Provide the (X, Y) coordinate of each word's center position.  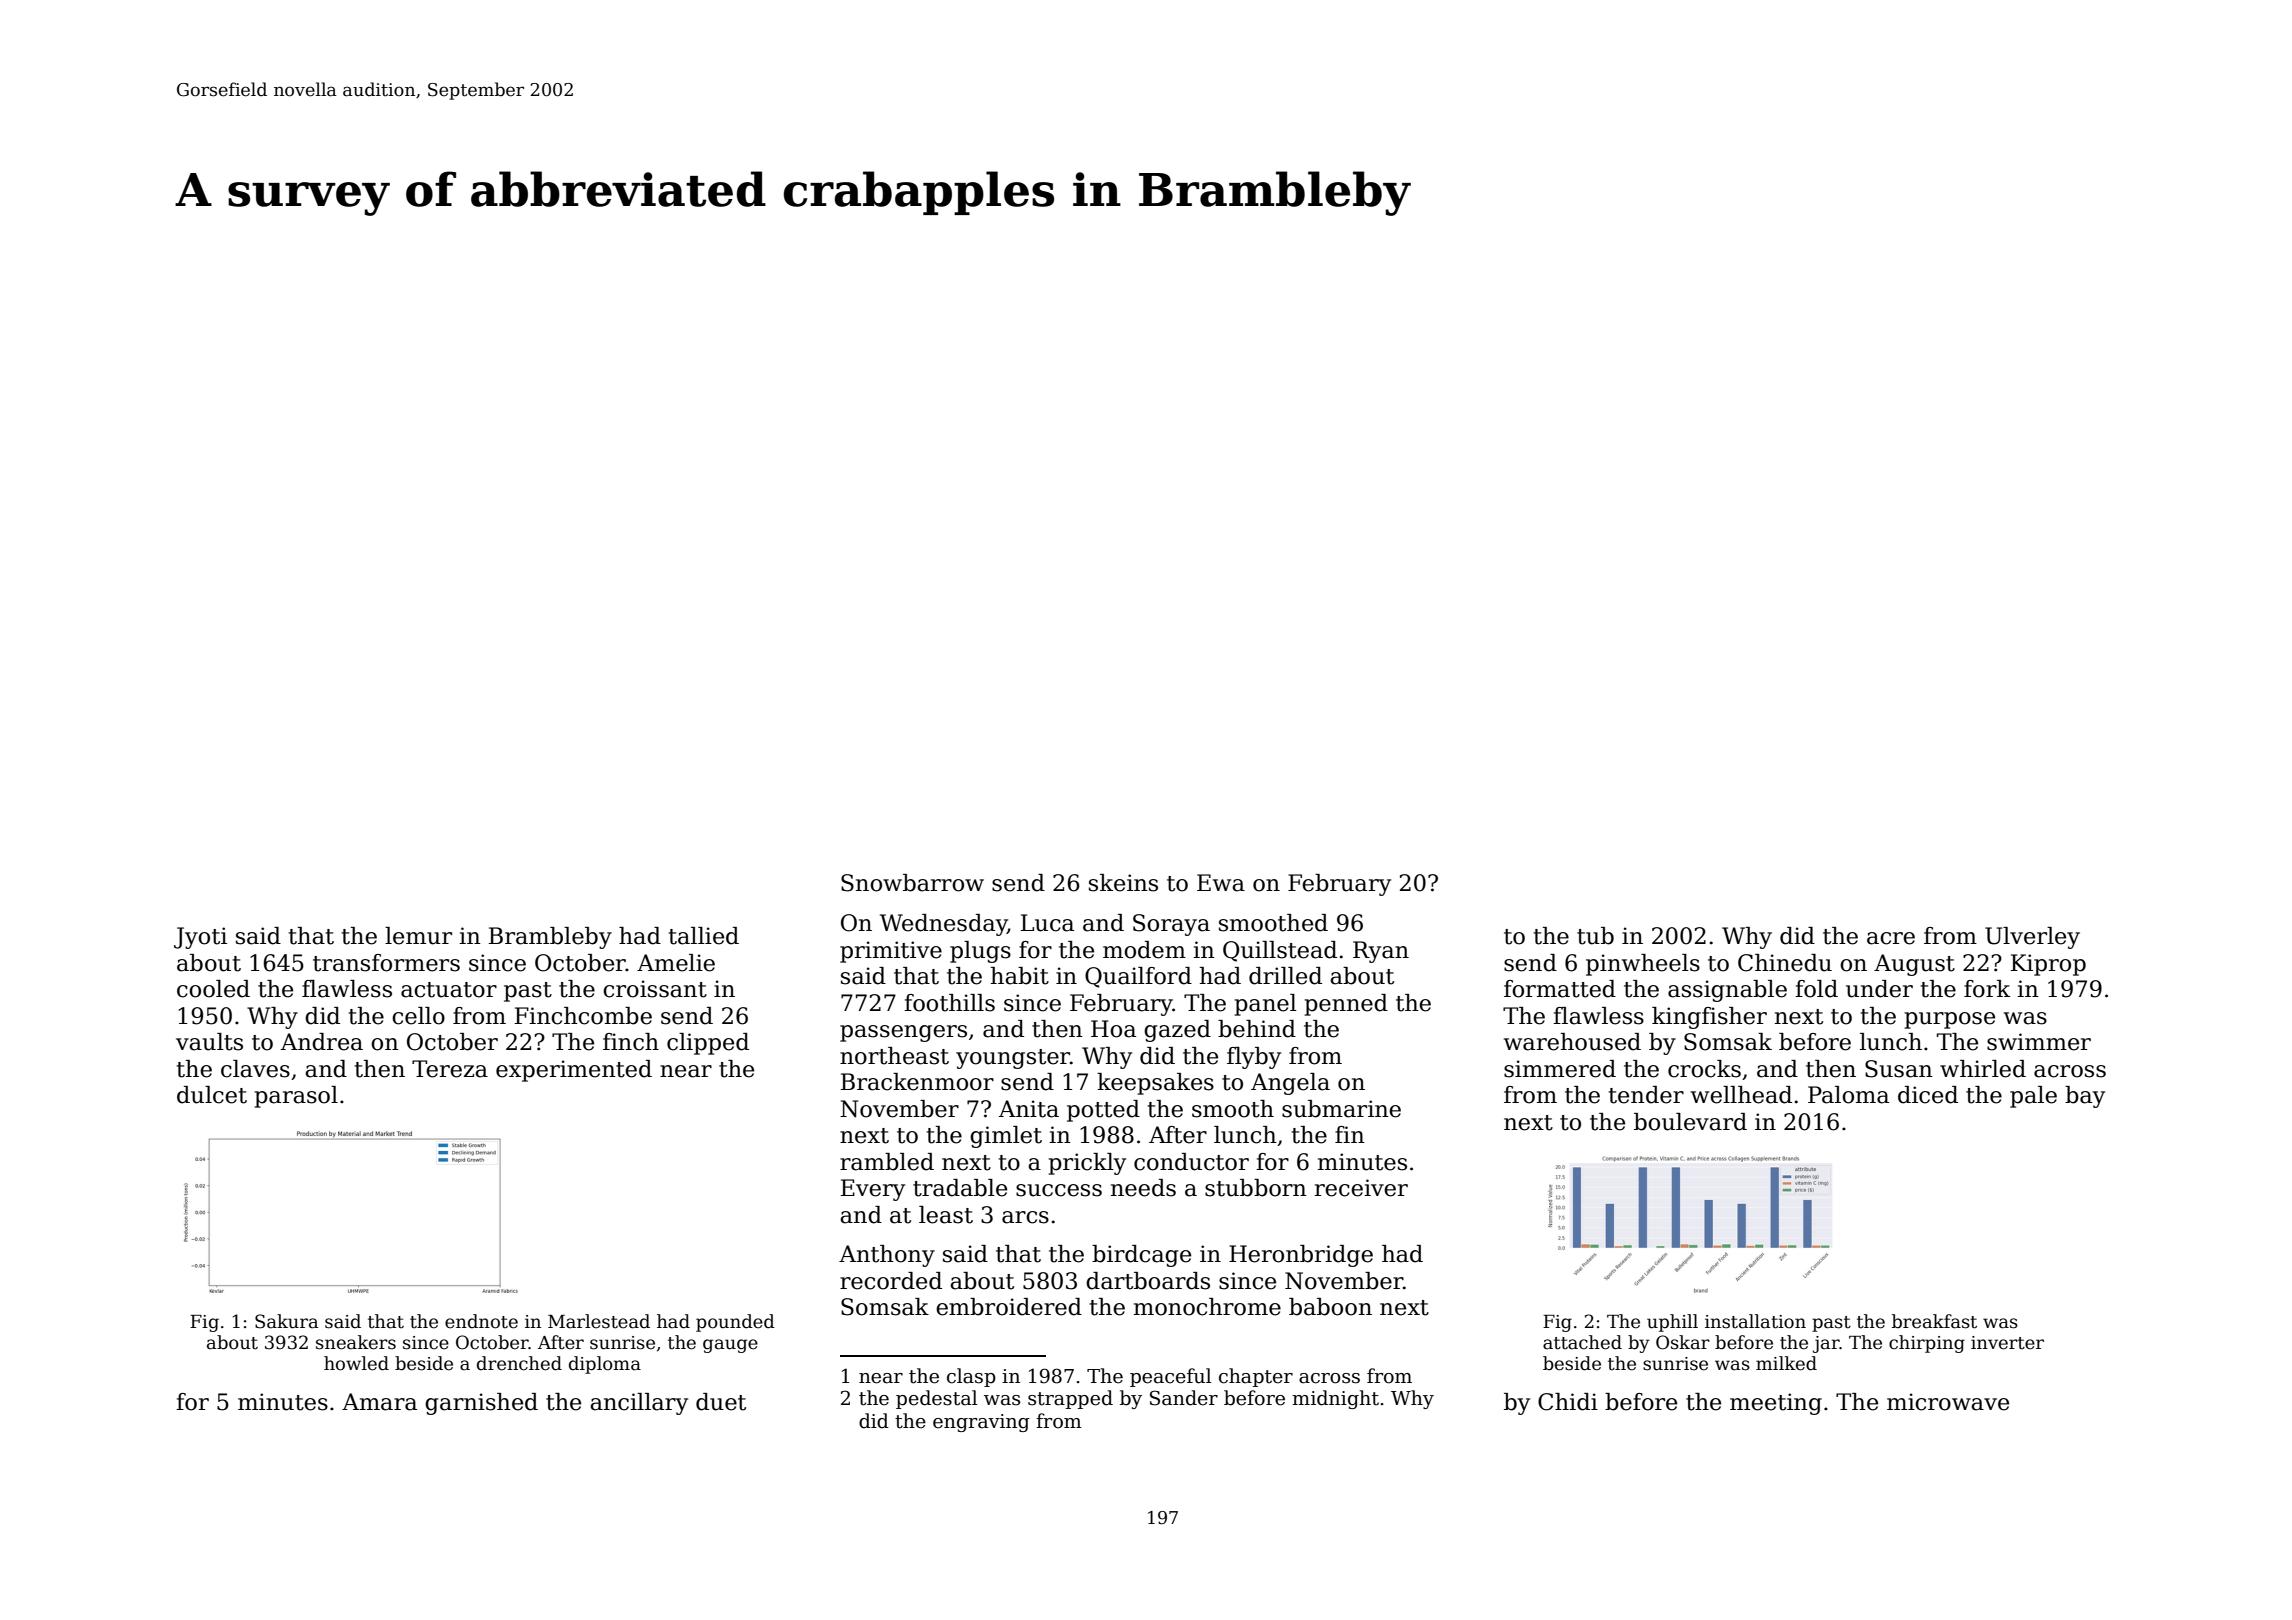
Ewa (1221, 883)
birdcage (1141, 1256)
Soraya (1171, 925)
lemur (418, 936)
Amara (379, 1402)
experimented (574, 1071)
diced (1928, 1095)
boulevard (1690, 1122)
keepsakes (1155, 1084)
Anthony (887, 1256)
